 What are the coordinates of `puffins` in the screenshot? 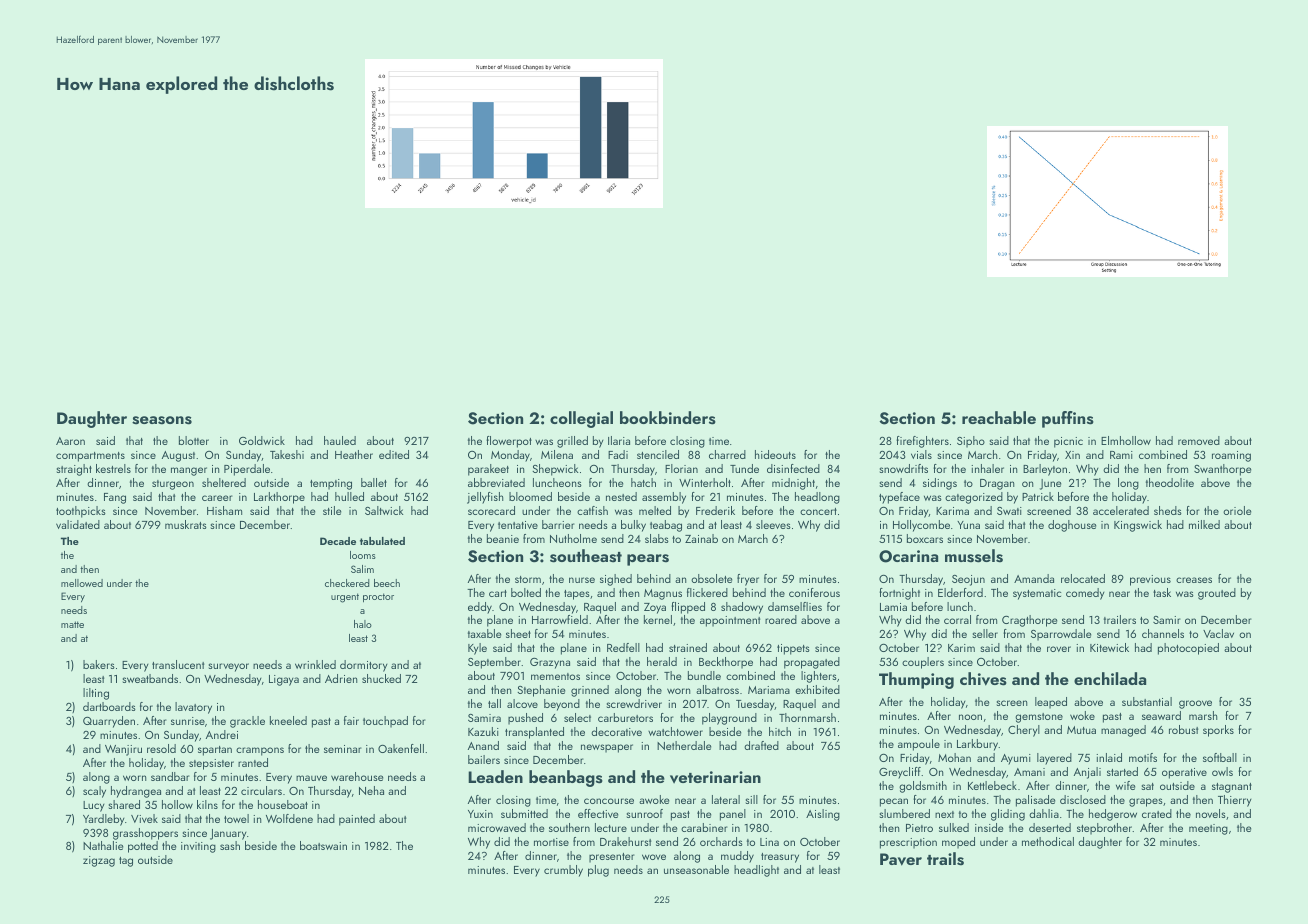 It's located at (1068, 419).
